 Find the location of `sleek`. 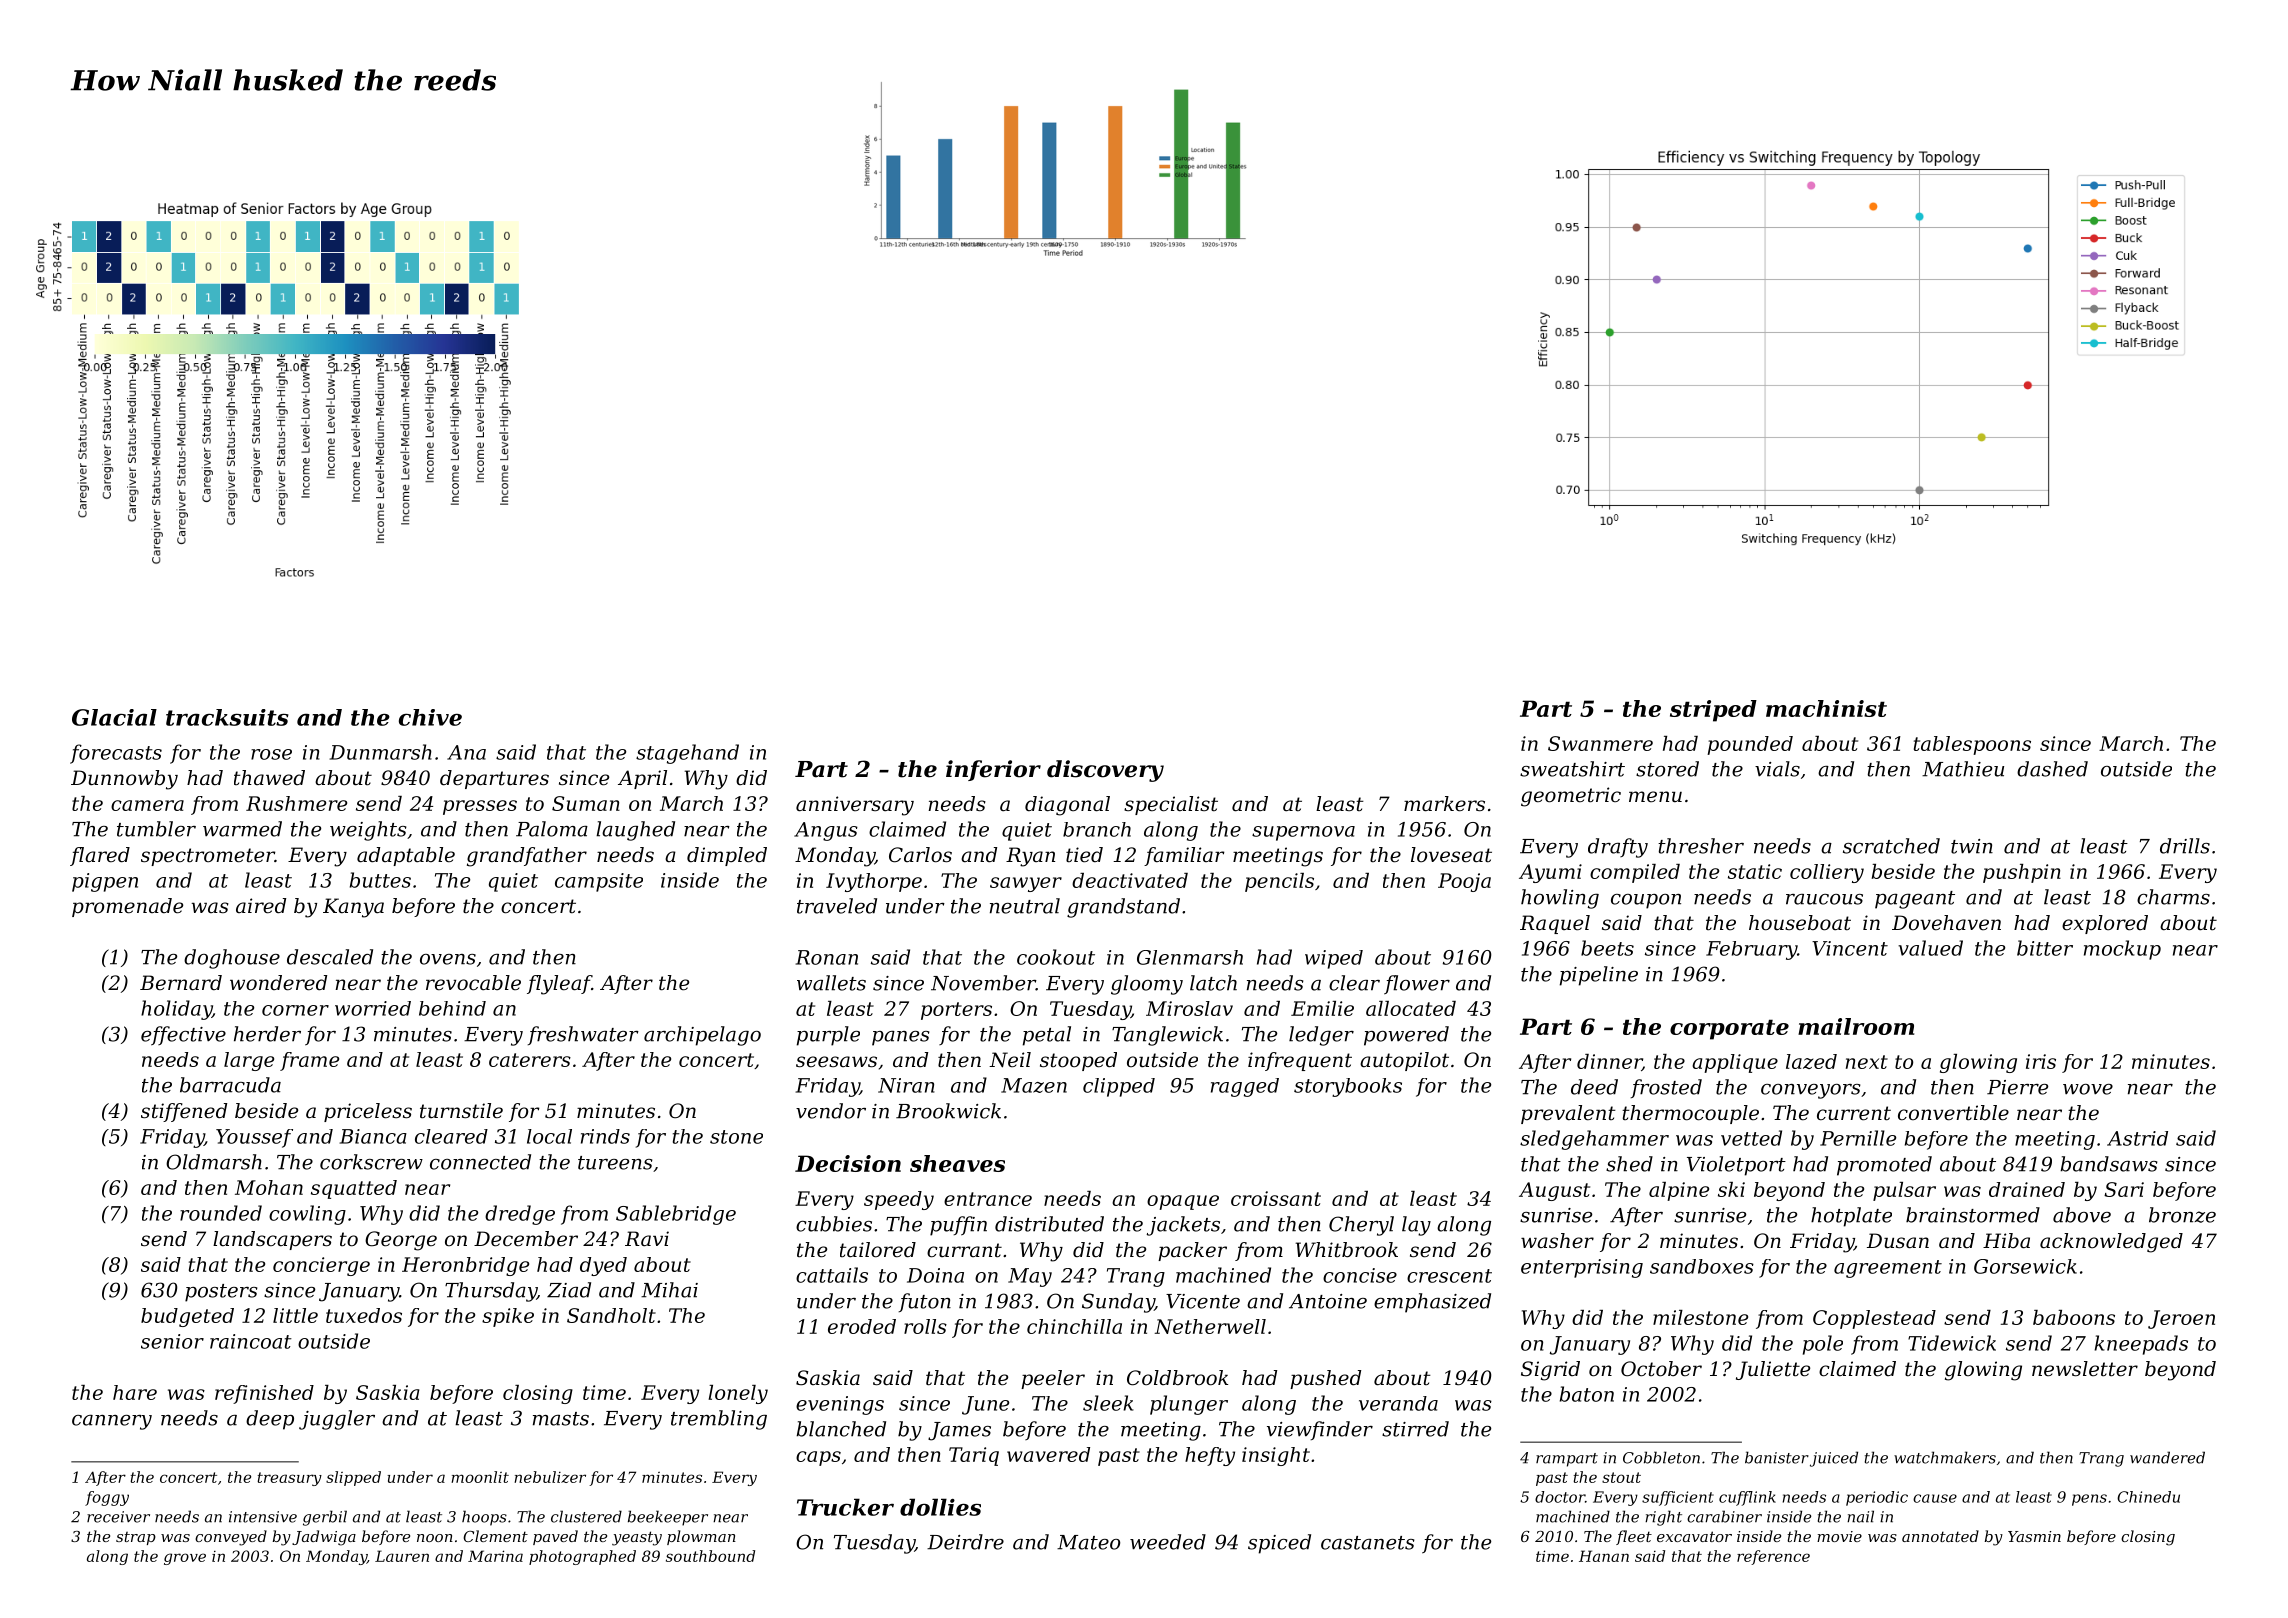

sleek is located at coordinates (1108, 1403).
